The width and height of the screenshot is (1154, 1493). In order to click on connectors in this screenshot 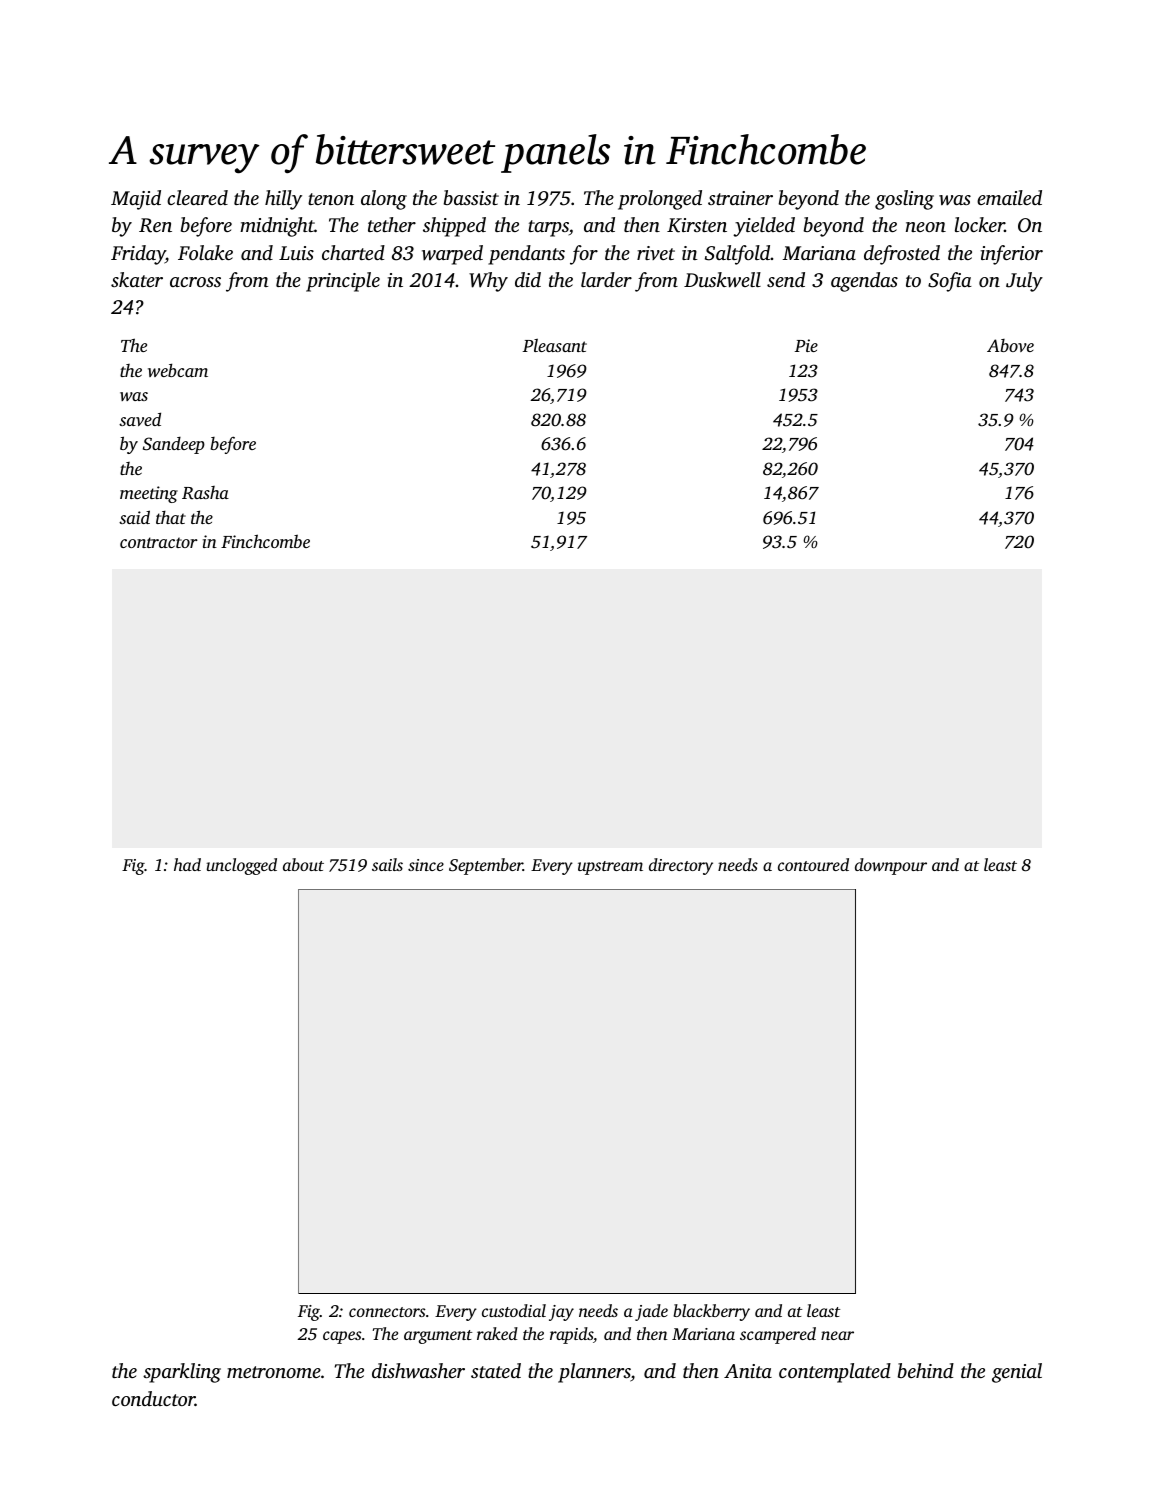, I will do `click(387, 1312)`.
